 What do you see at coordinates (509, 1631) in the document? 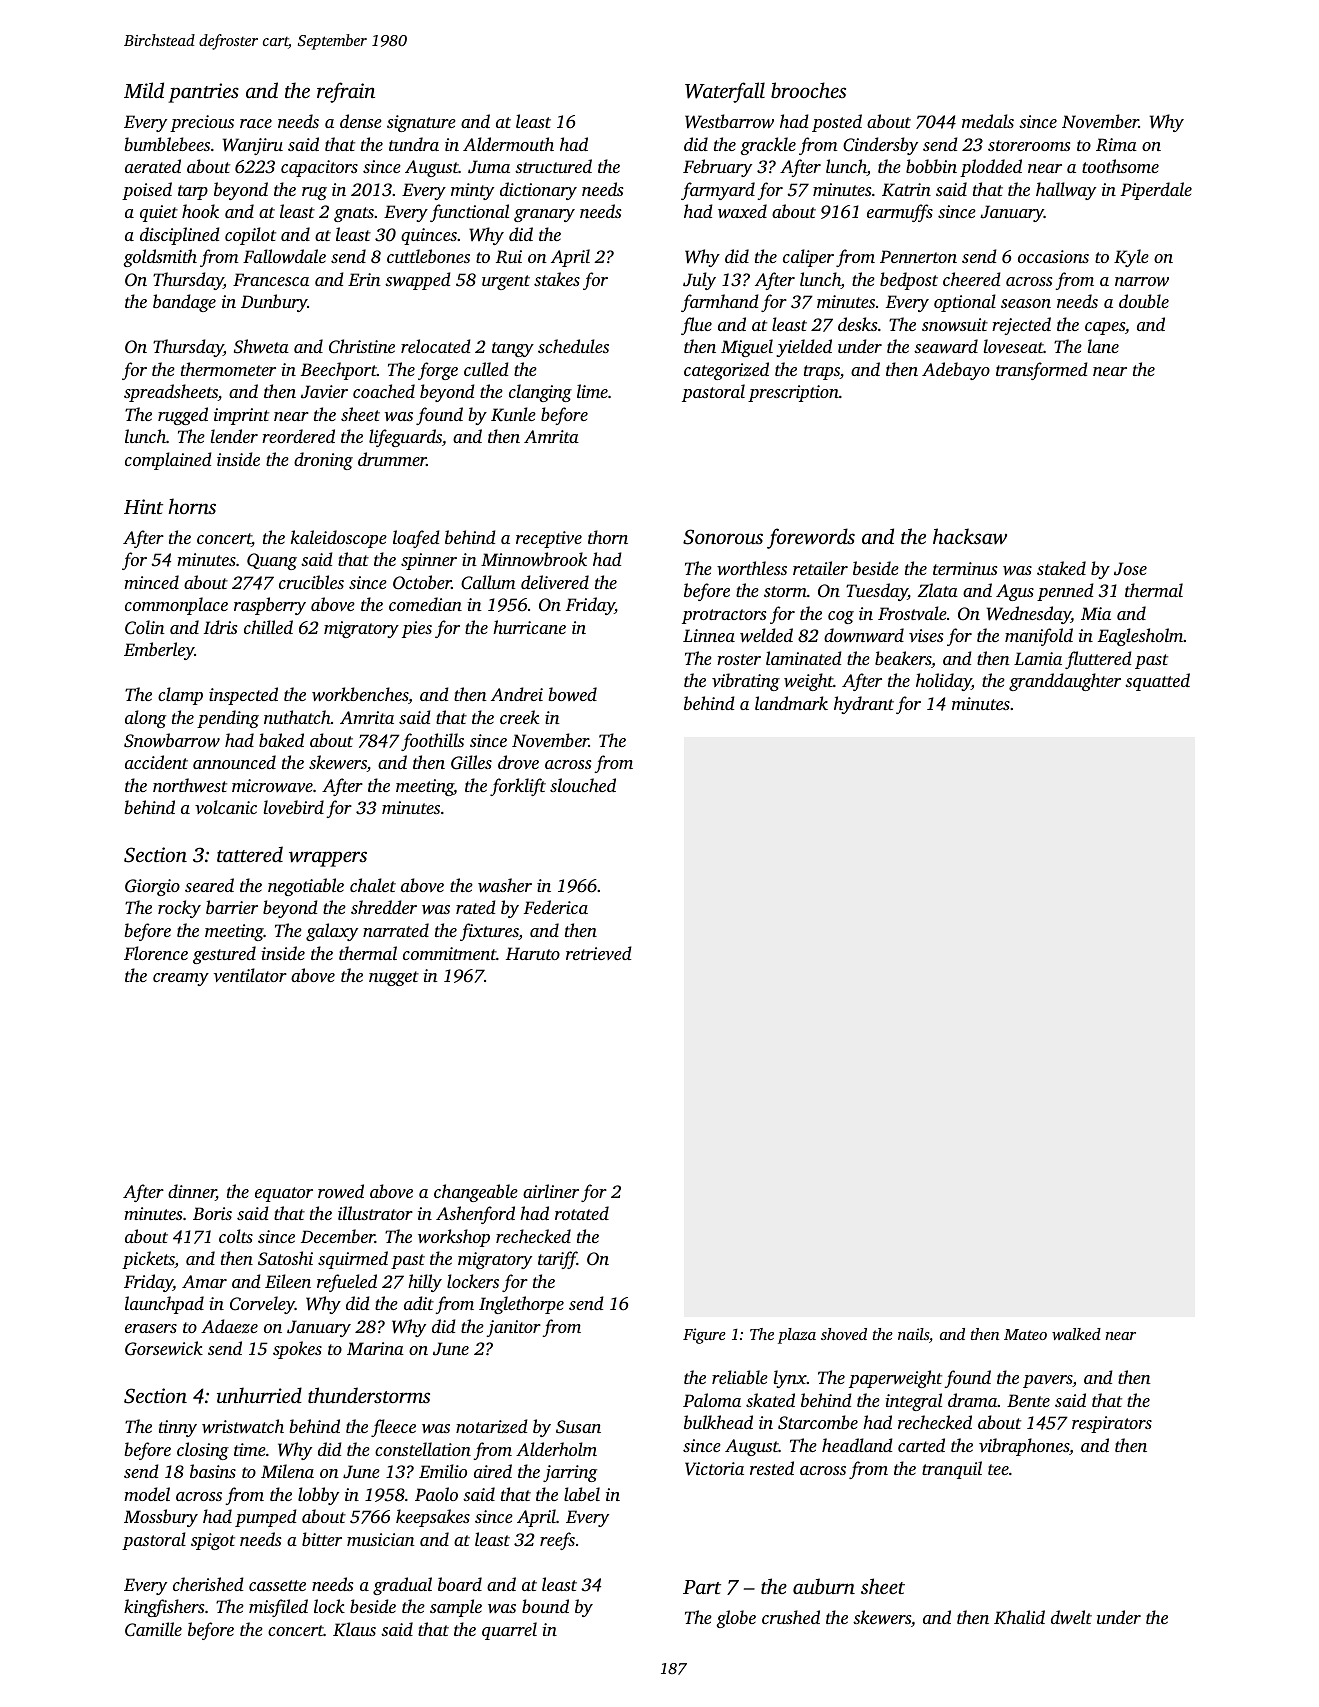
I see `quarrel` at bounding box center [509, 1631].
